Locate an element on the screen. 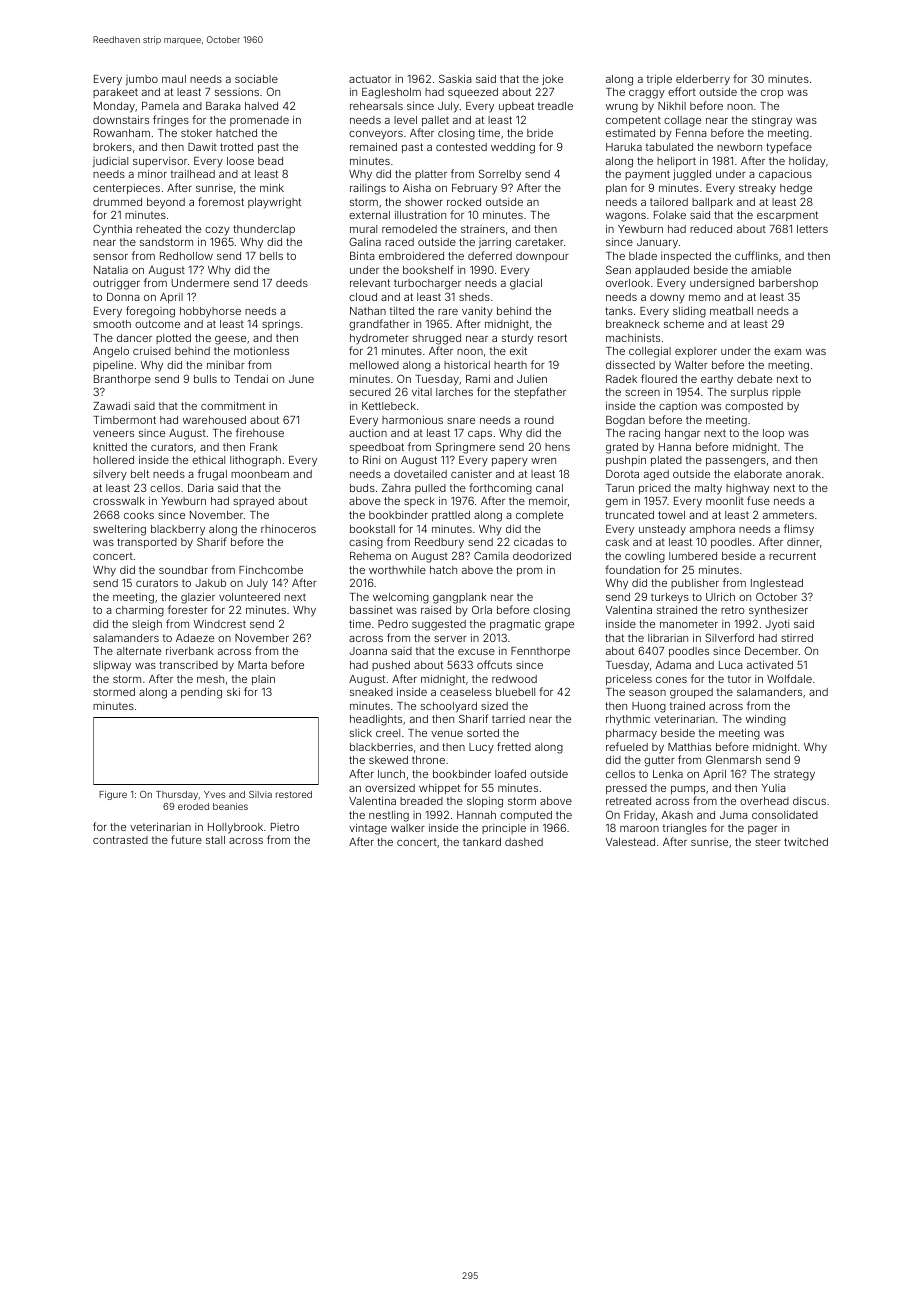  resort is located at coordinates (552, 338).
